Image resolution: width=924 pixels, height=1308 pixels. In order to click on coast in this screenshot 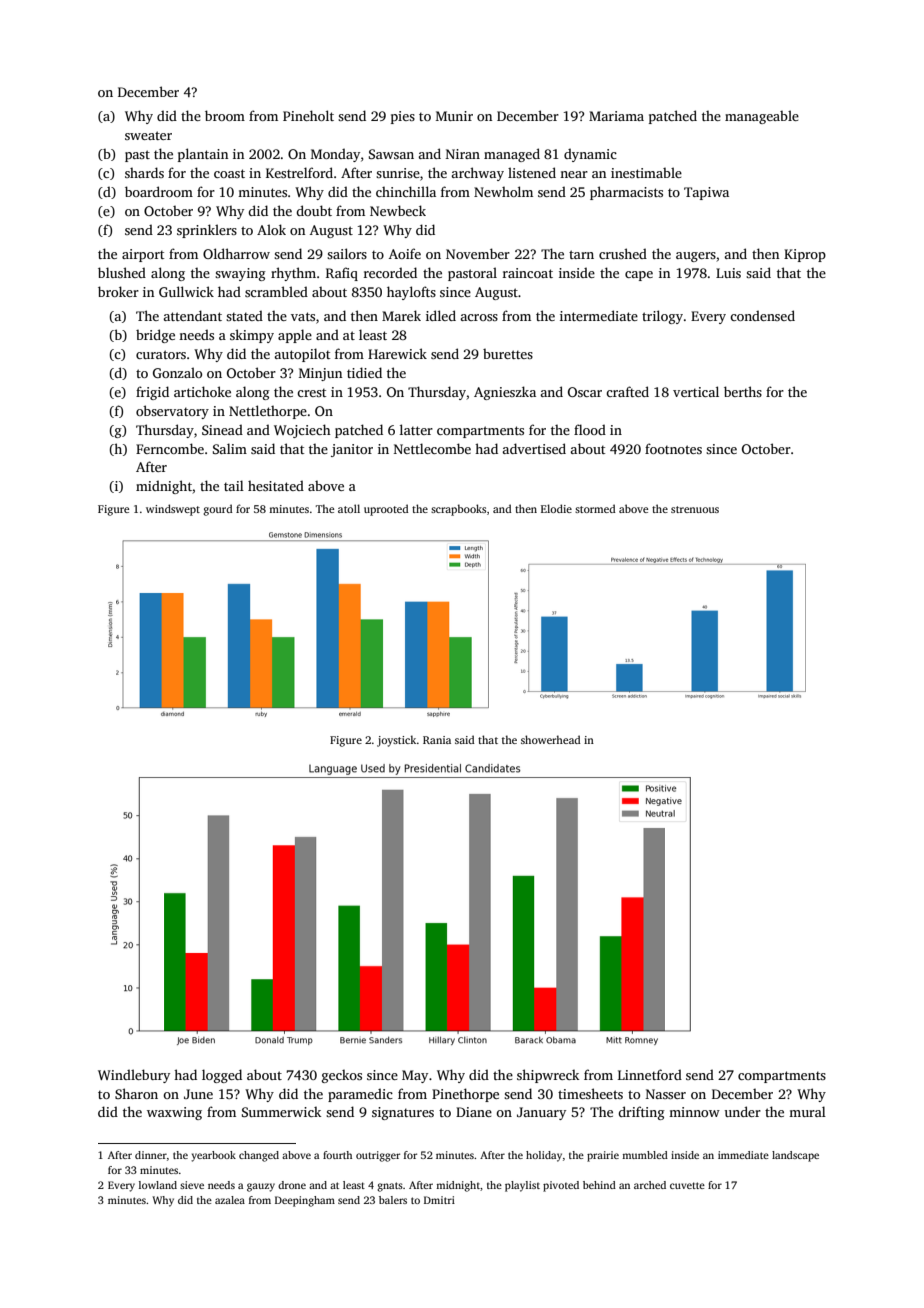, I will do `click(229, 173)`.
